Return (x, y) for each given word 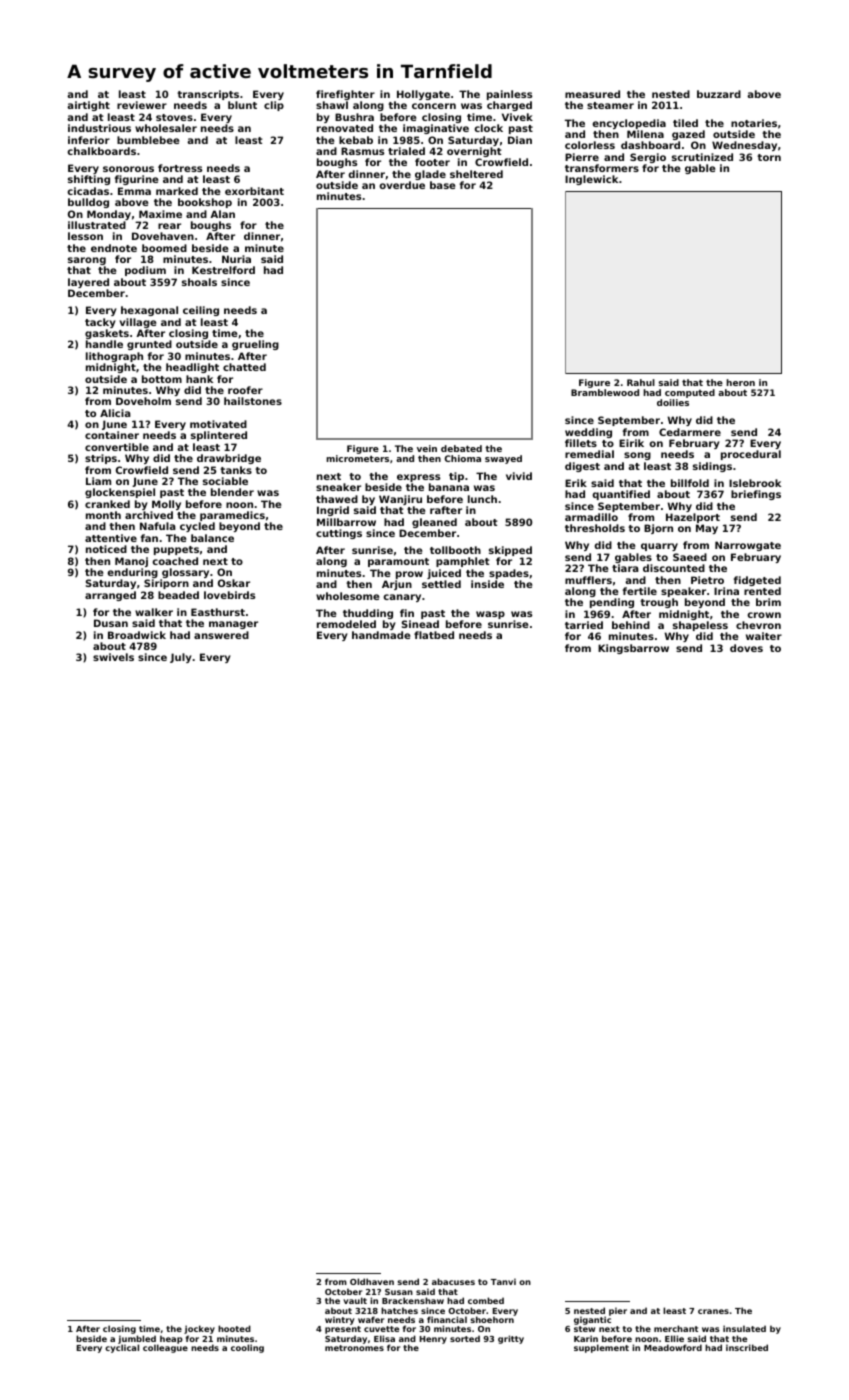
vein (427, 448)
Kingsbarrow (633, 649)
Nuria (236, 259)
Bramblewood (605, 392)
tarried (584, 625)
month (103, 515)
